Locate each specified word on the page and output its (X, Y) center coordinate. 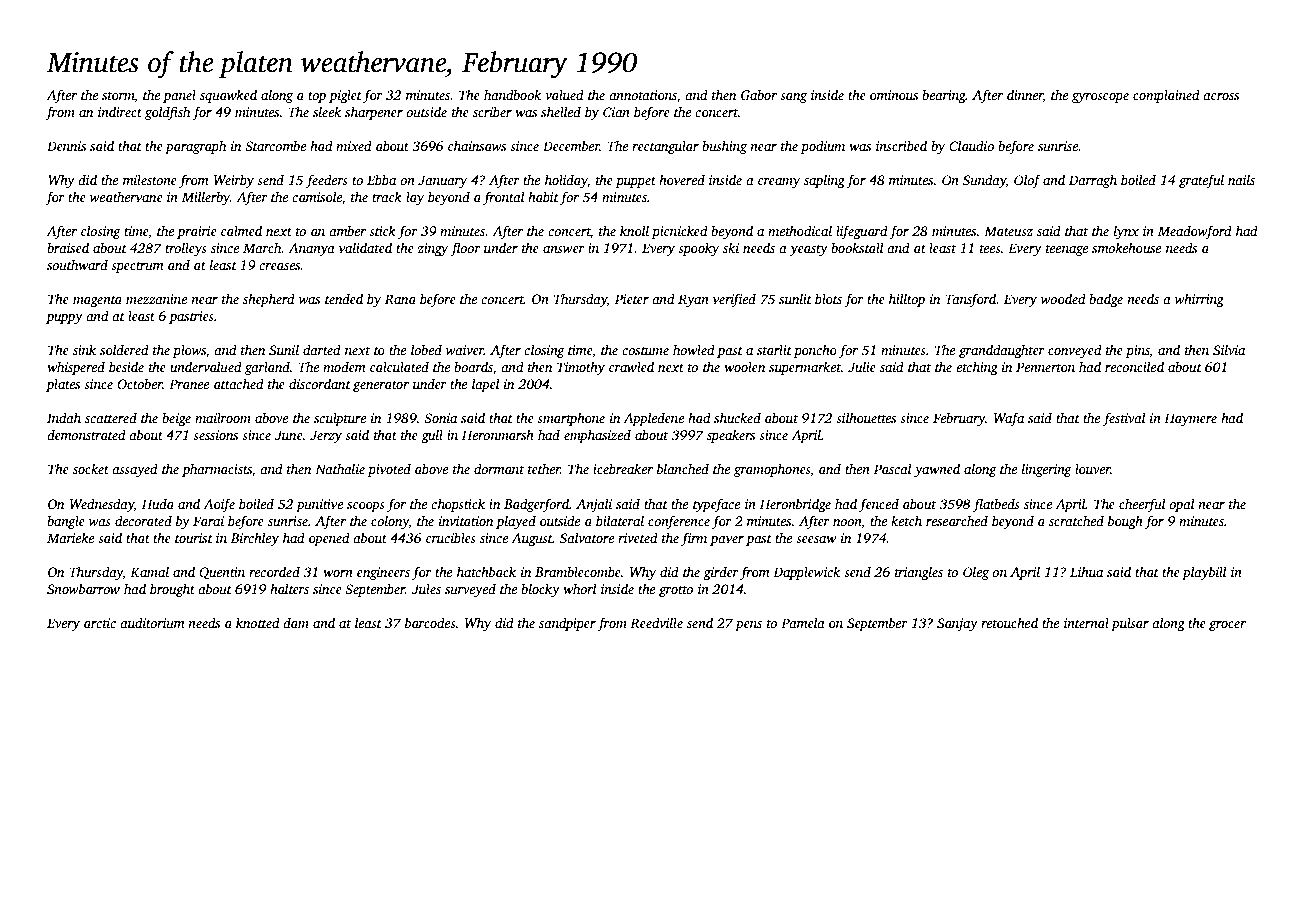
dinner (1025, 94)
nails (1241, 179)
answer (564, 249)
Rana (400, 299)
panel (179, 96)
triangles (919, 573)
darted (322, 349)
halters (289, 588)
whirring (1199, 300)
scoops (366, 507)
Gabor (759, 94)
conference (679, 522)
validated (365, 247)
